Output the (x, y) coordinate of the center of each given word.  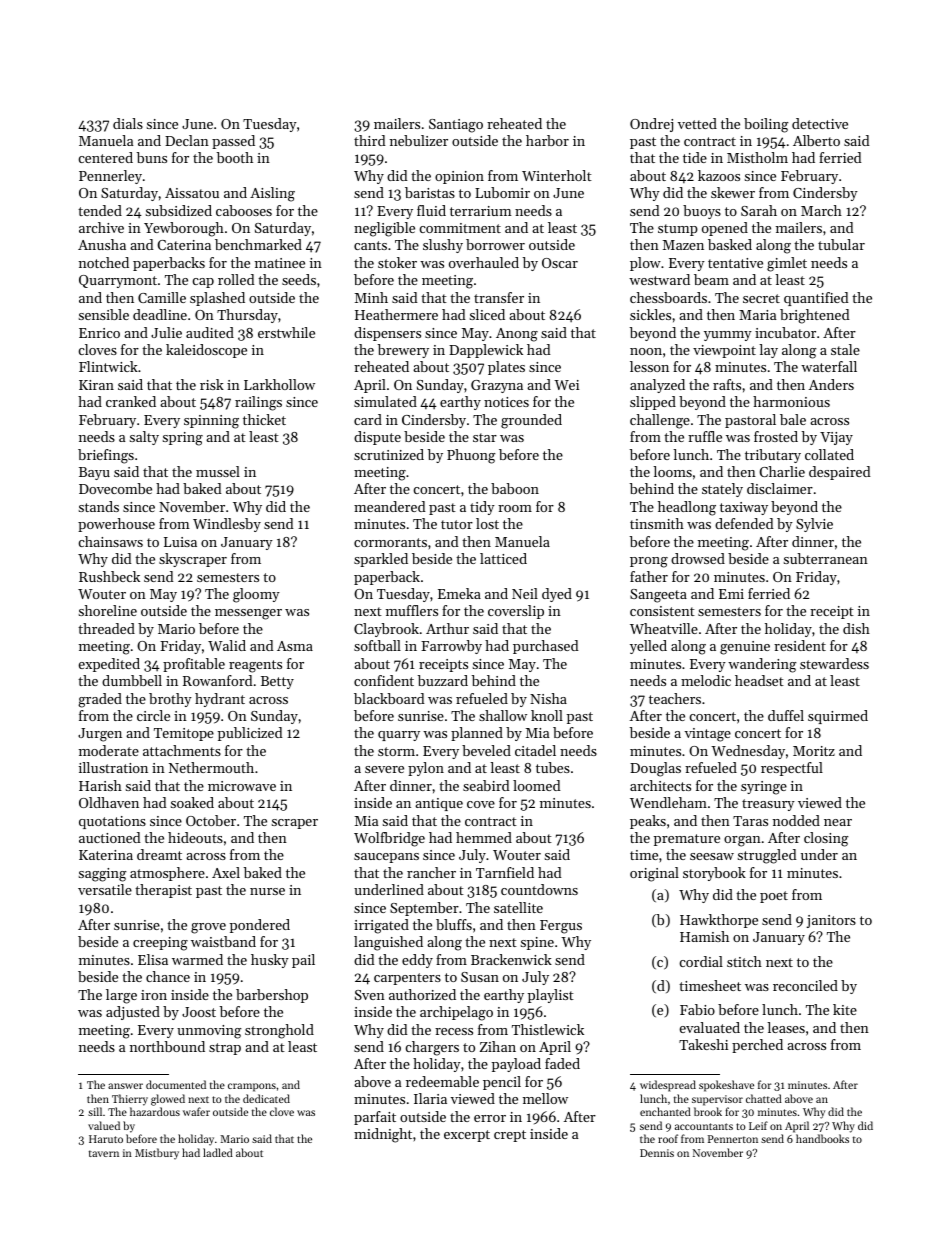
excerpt (467, 1136)
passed (233, 142)
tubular (841, 244)
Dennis (657, 1153)
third (370, 140)
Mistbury (157, 1154)
